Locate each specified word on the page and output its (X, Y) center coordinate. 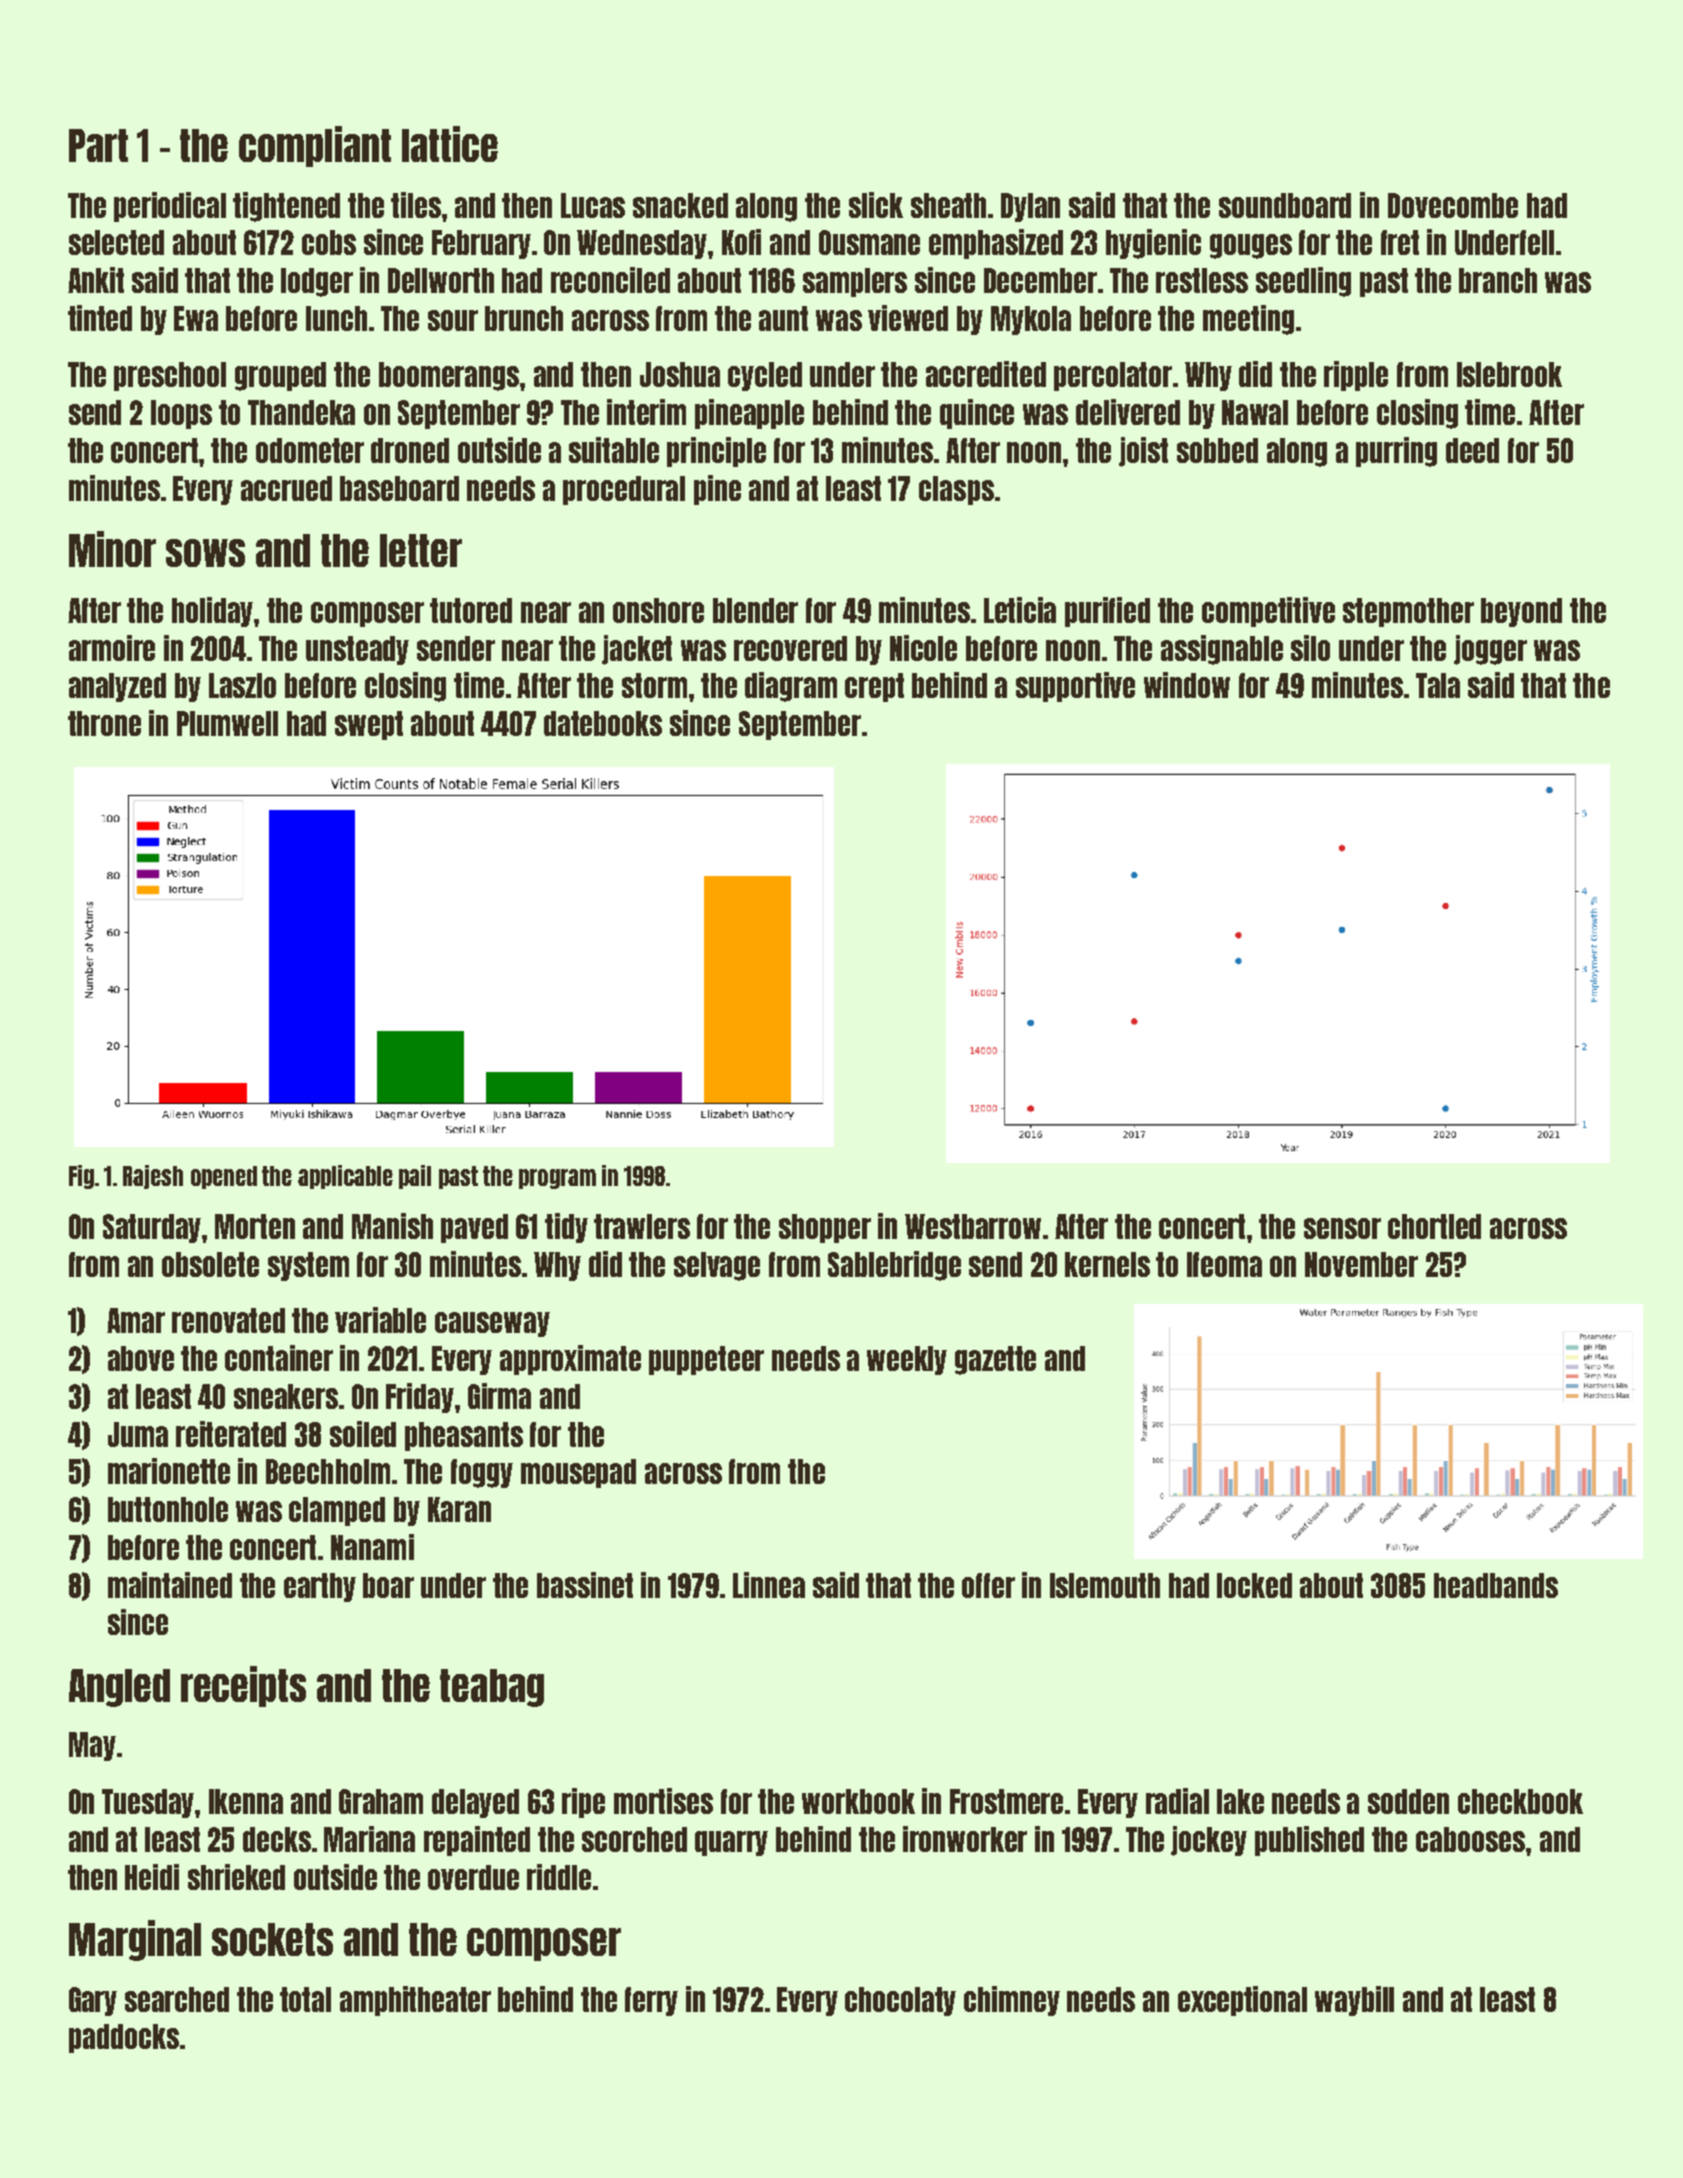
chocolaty (900, 2001)
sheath (948, 205)
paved (474, 1228)
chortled (1434, 1226)
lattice (450, 144)
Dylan (1030, 207)
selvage (717, 1266)
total (305, 1999)
